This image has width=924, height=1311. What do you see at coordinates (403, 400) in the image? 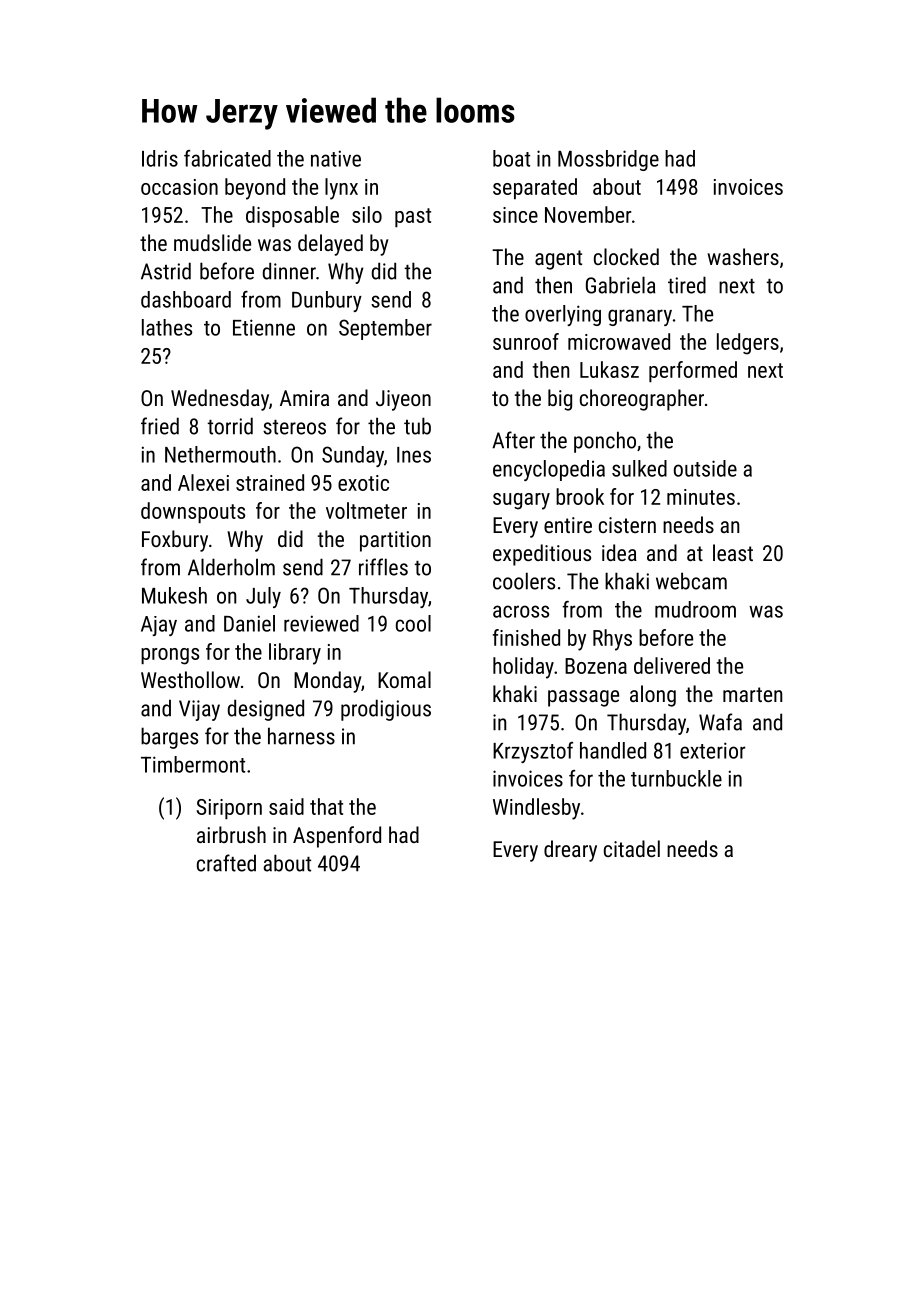
I see `Jiyeon` at bounding box center [403, 400].
